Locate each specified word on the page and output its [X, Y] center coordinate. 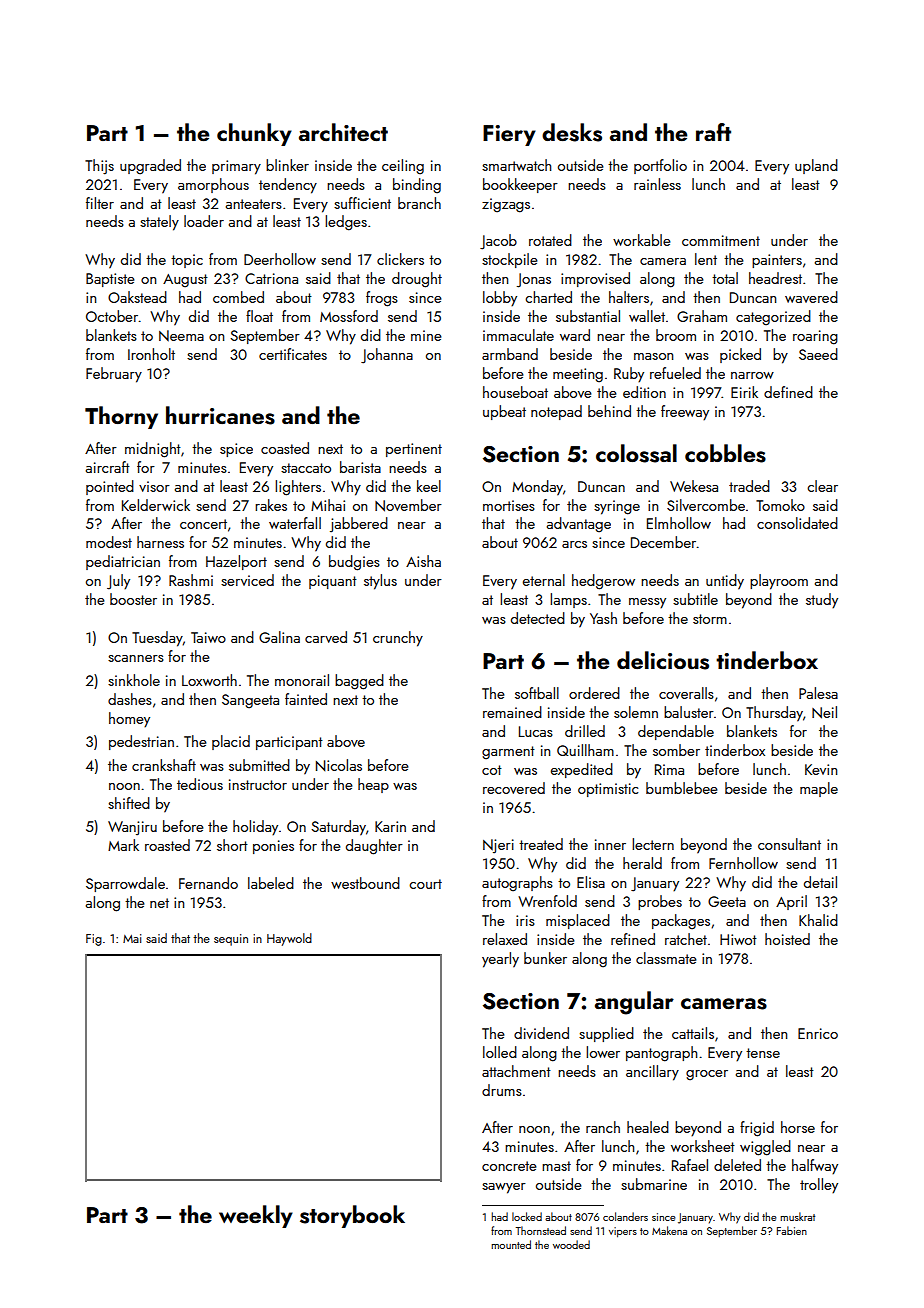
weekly [256, 1216]
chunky [254, 134]
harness [160, 542]
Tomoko [780, 505]
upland [816, 166]
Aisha [423, 561]
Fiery [509, 135]
